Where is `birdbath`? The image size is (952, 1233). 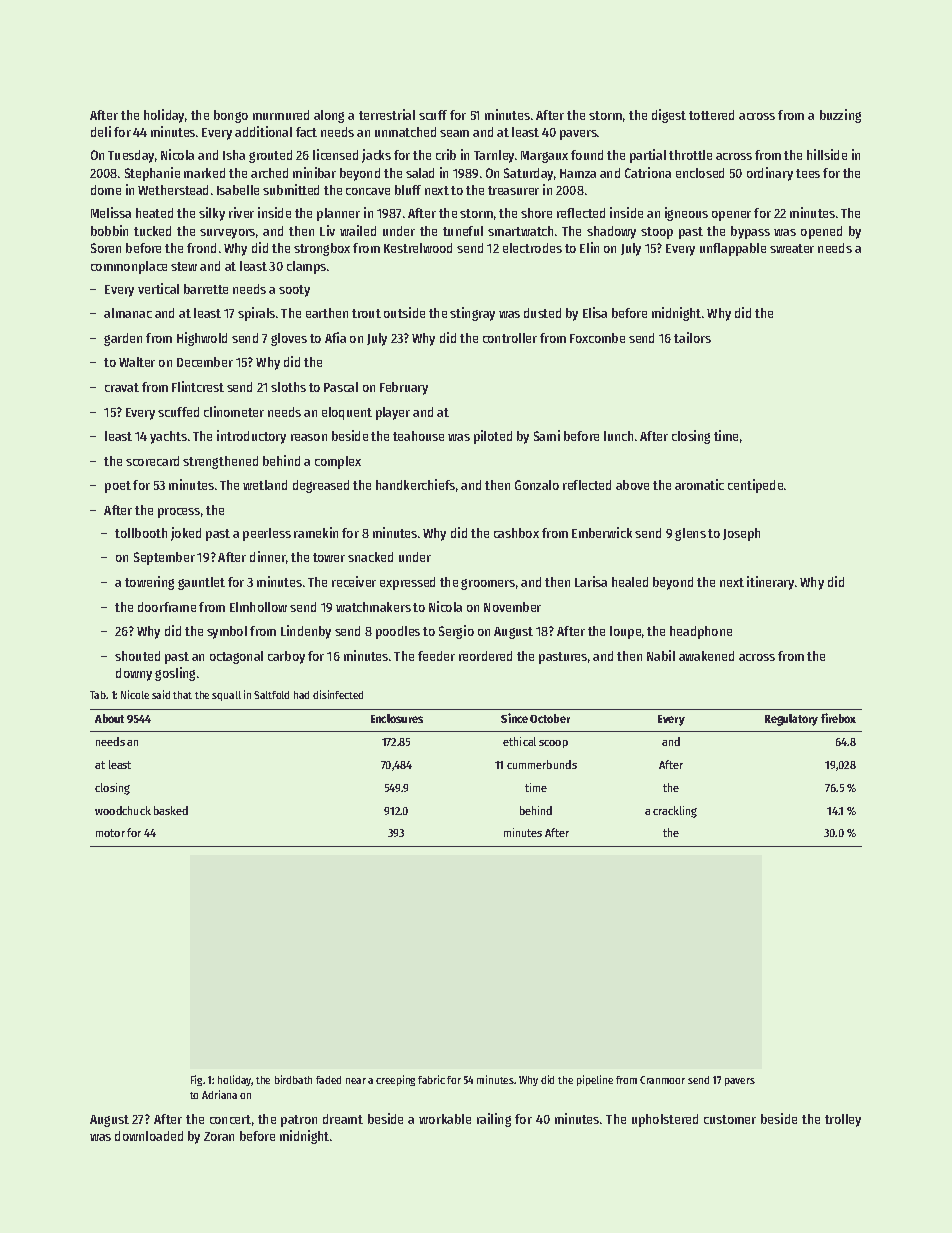 birdbath is located at coordinates (293, 1079).
